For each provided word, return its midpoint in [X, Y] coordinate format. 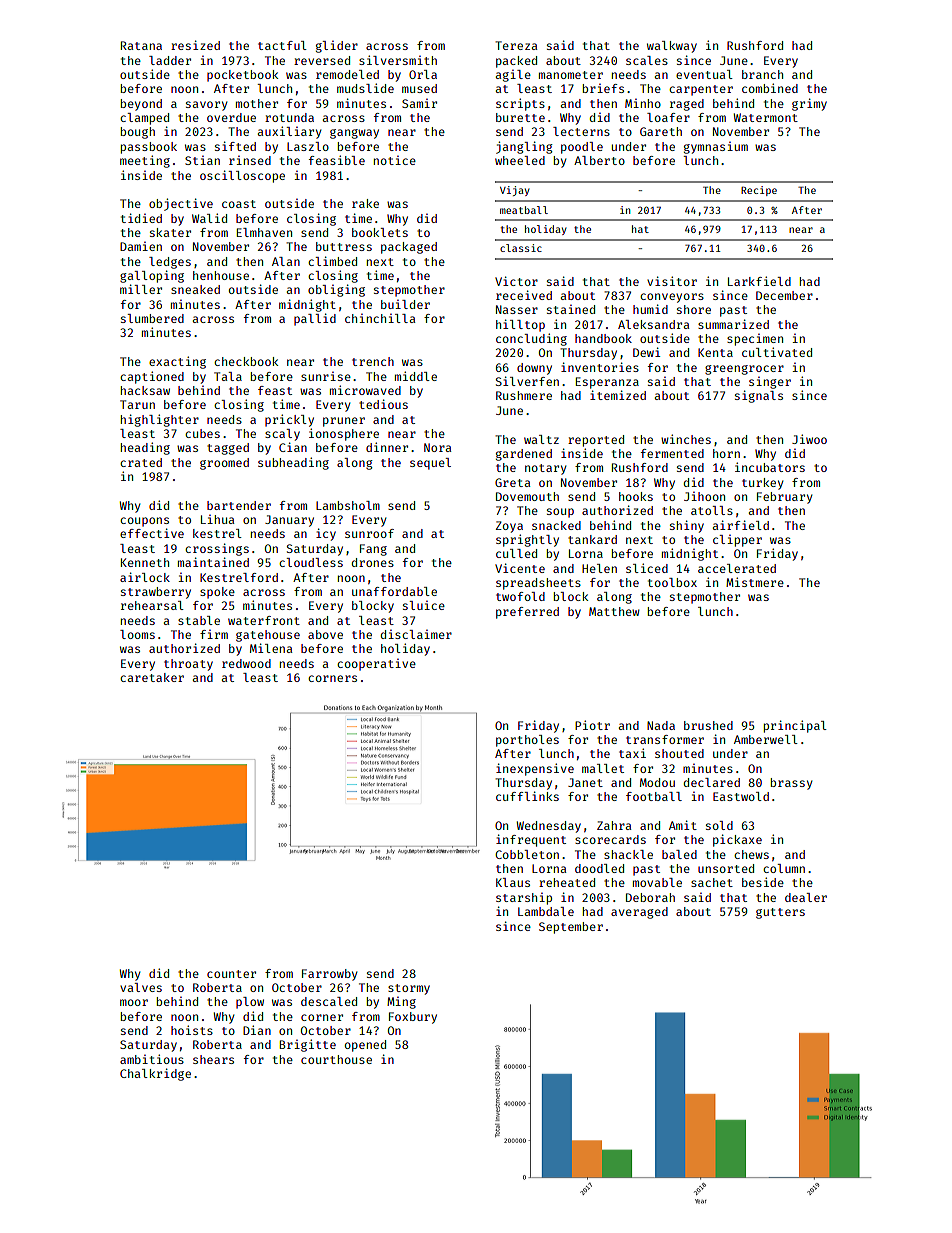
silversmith [398, 60]
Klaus [513, 882]
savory [207, 106]
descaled [329, 1001]
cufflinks [527, 796]
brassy [792, 784]
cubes [202, 433]
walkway [672, 47]
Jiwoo [809, 439]
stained [571, 309]
